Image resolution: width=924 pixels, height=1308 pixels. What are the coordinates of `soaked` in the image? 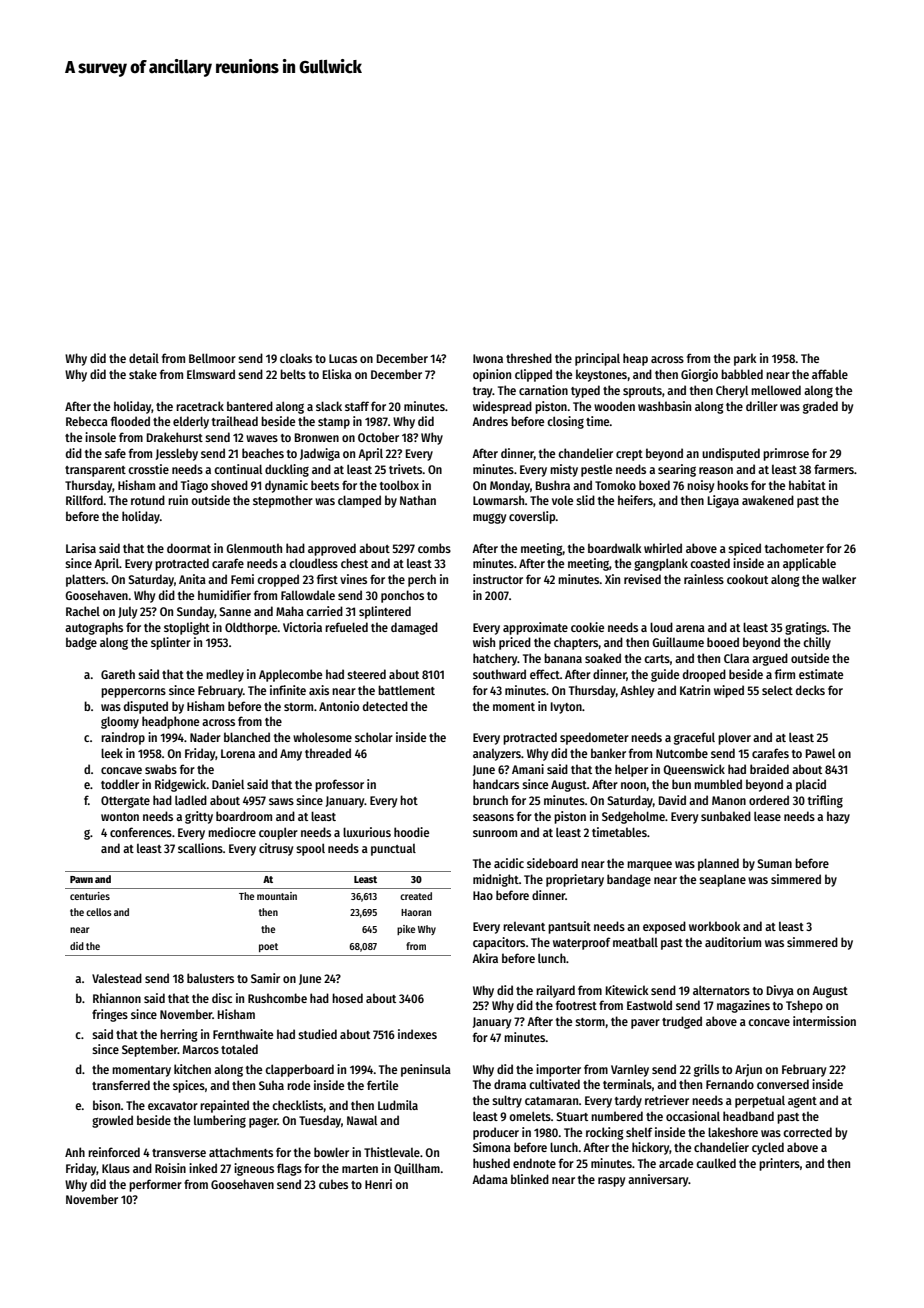 It's located at (603, 658).
